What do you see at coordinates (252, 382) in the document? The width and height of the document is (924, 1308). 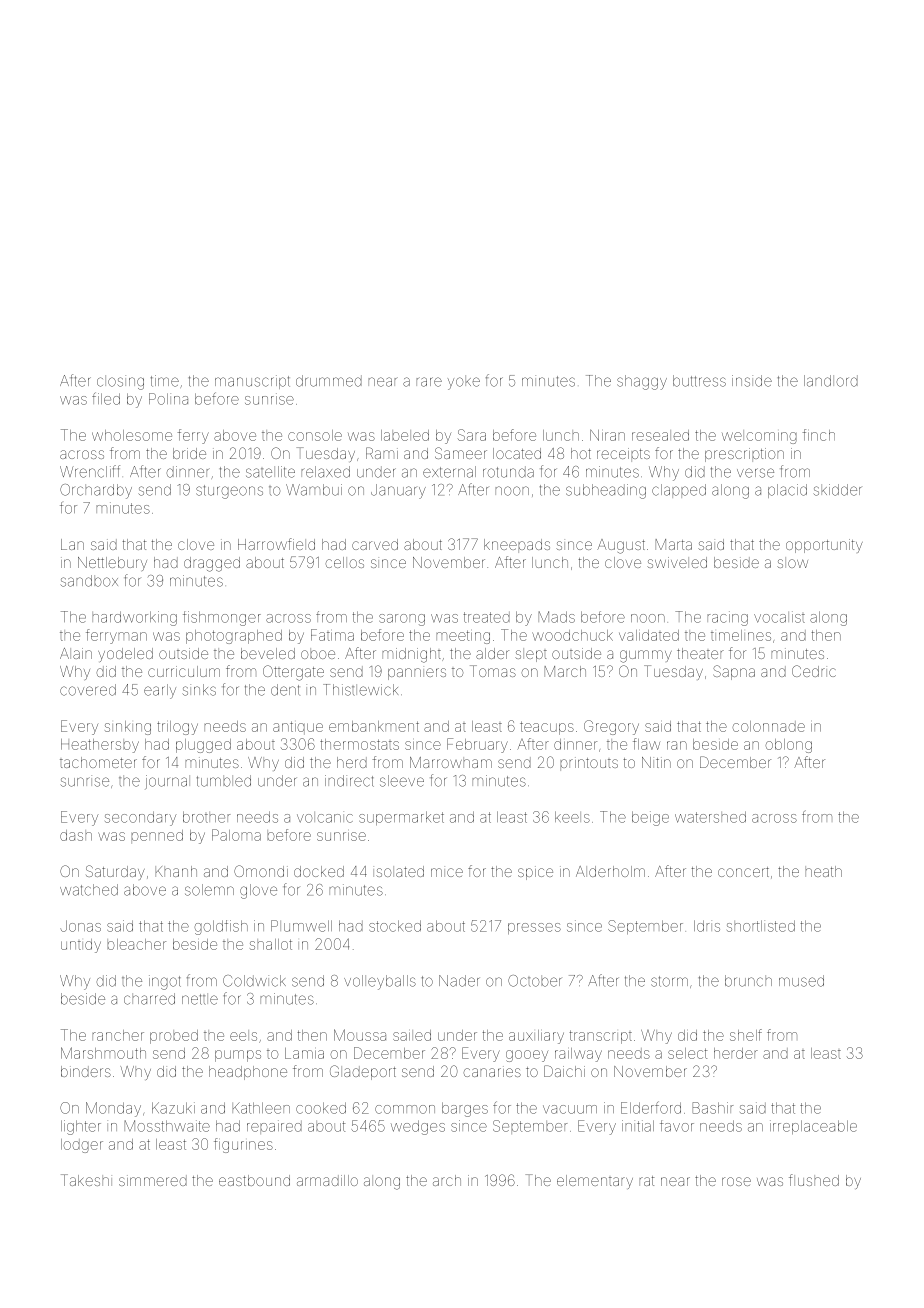 I see `manuscript` at bounding box center [252, 382].
